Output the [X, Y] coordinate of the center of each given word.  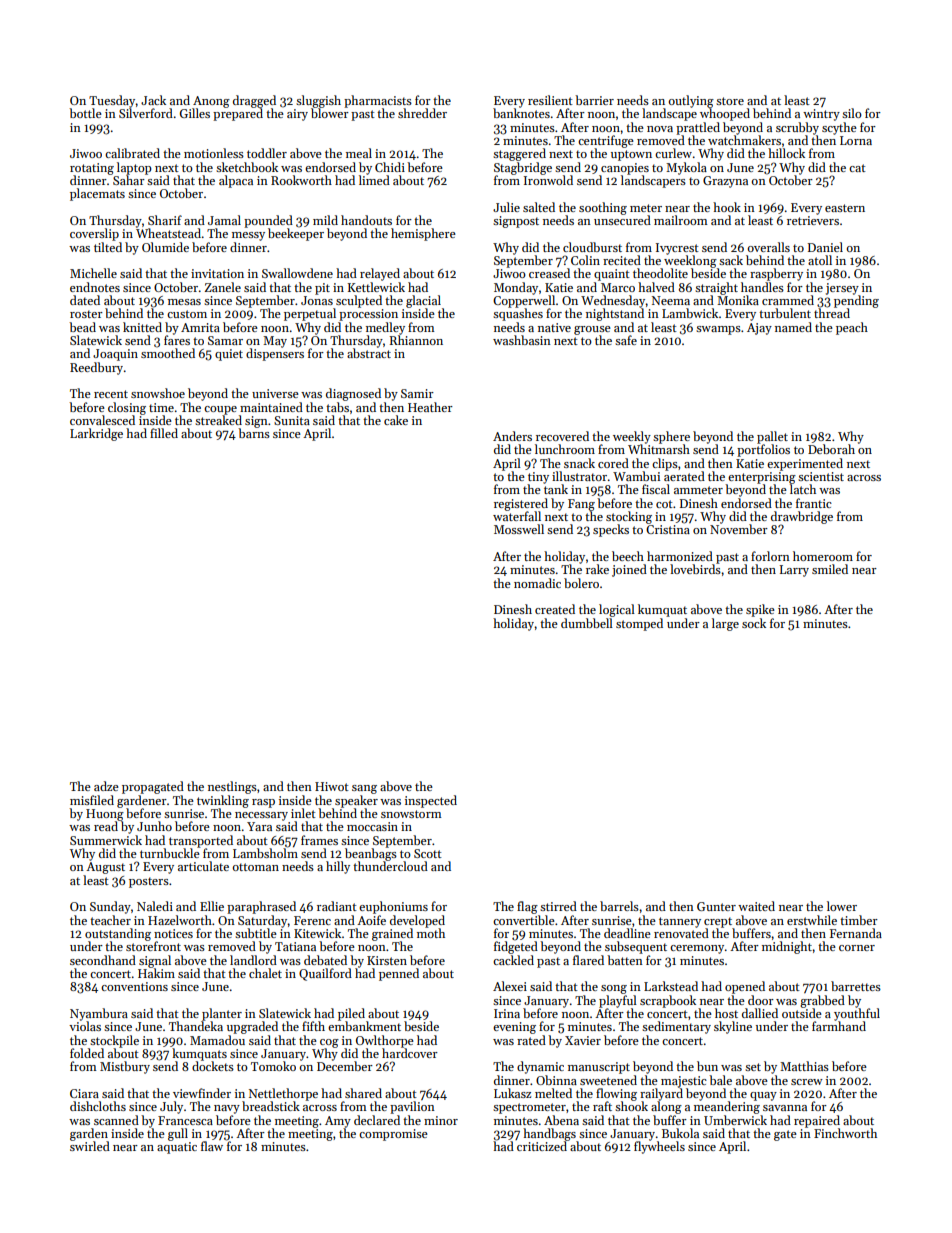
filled [164, 433]
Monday [516, 288]
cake [396, 420]
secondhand [103, 960]
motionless [214, 153]
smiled [830, 569]
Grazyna [725, 182]
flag [527, 907]
